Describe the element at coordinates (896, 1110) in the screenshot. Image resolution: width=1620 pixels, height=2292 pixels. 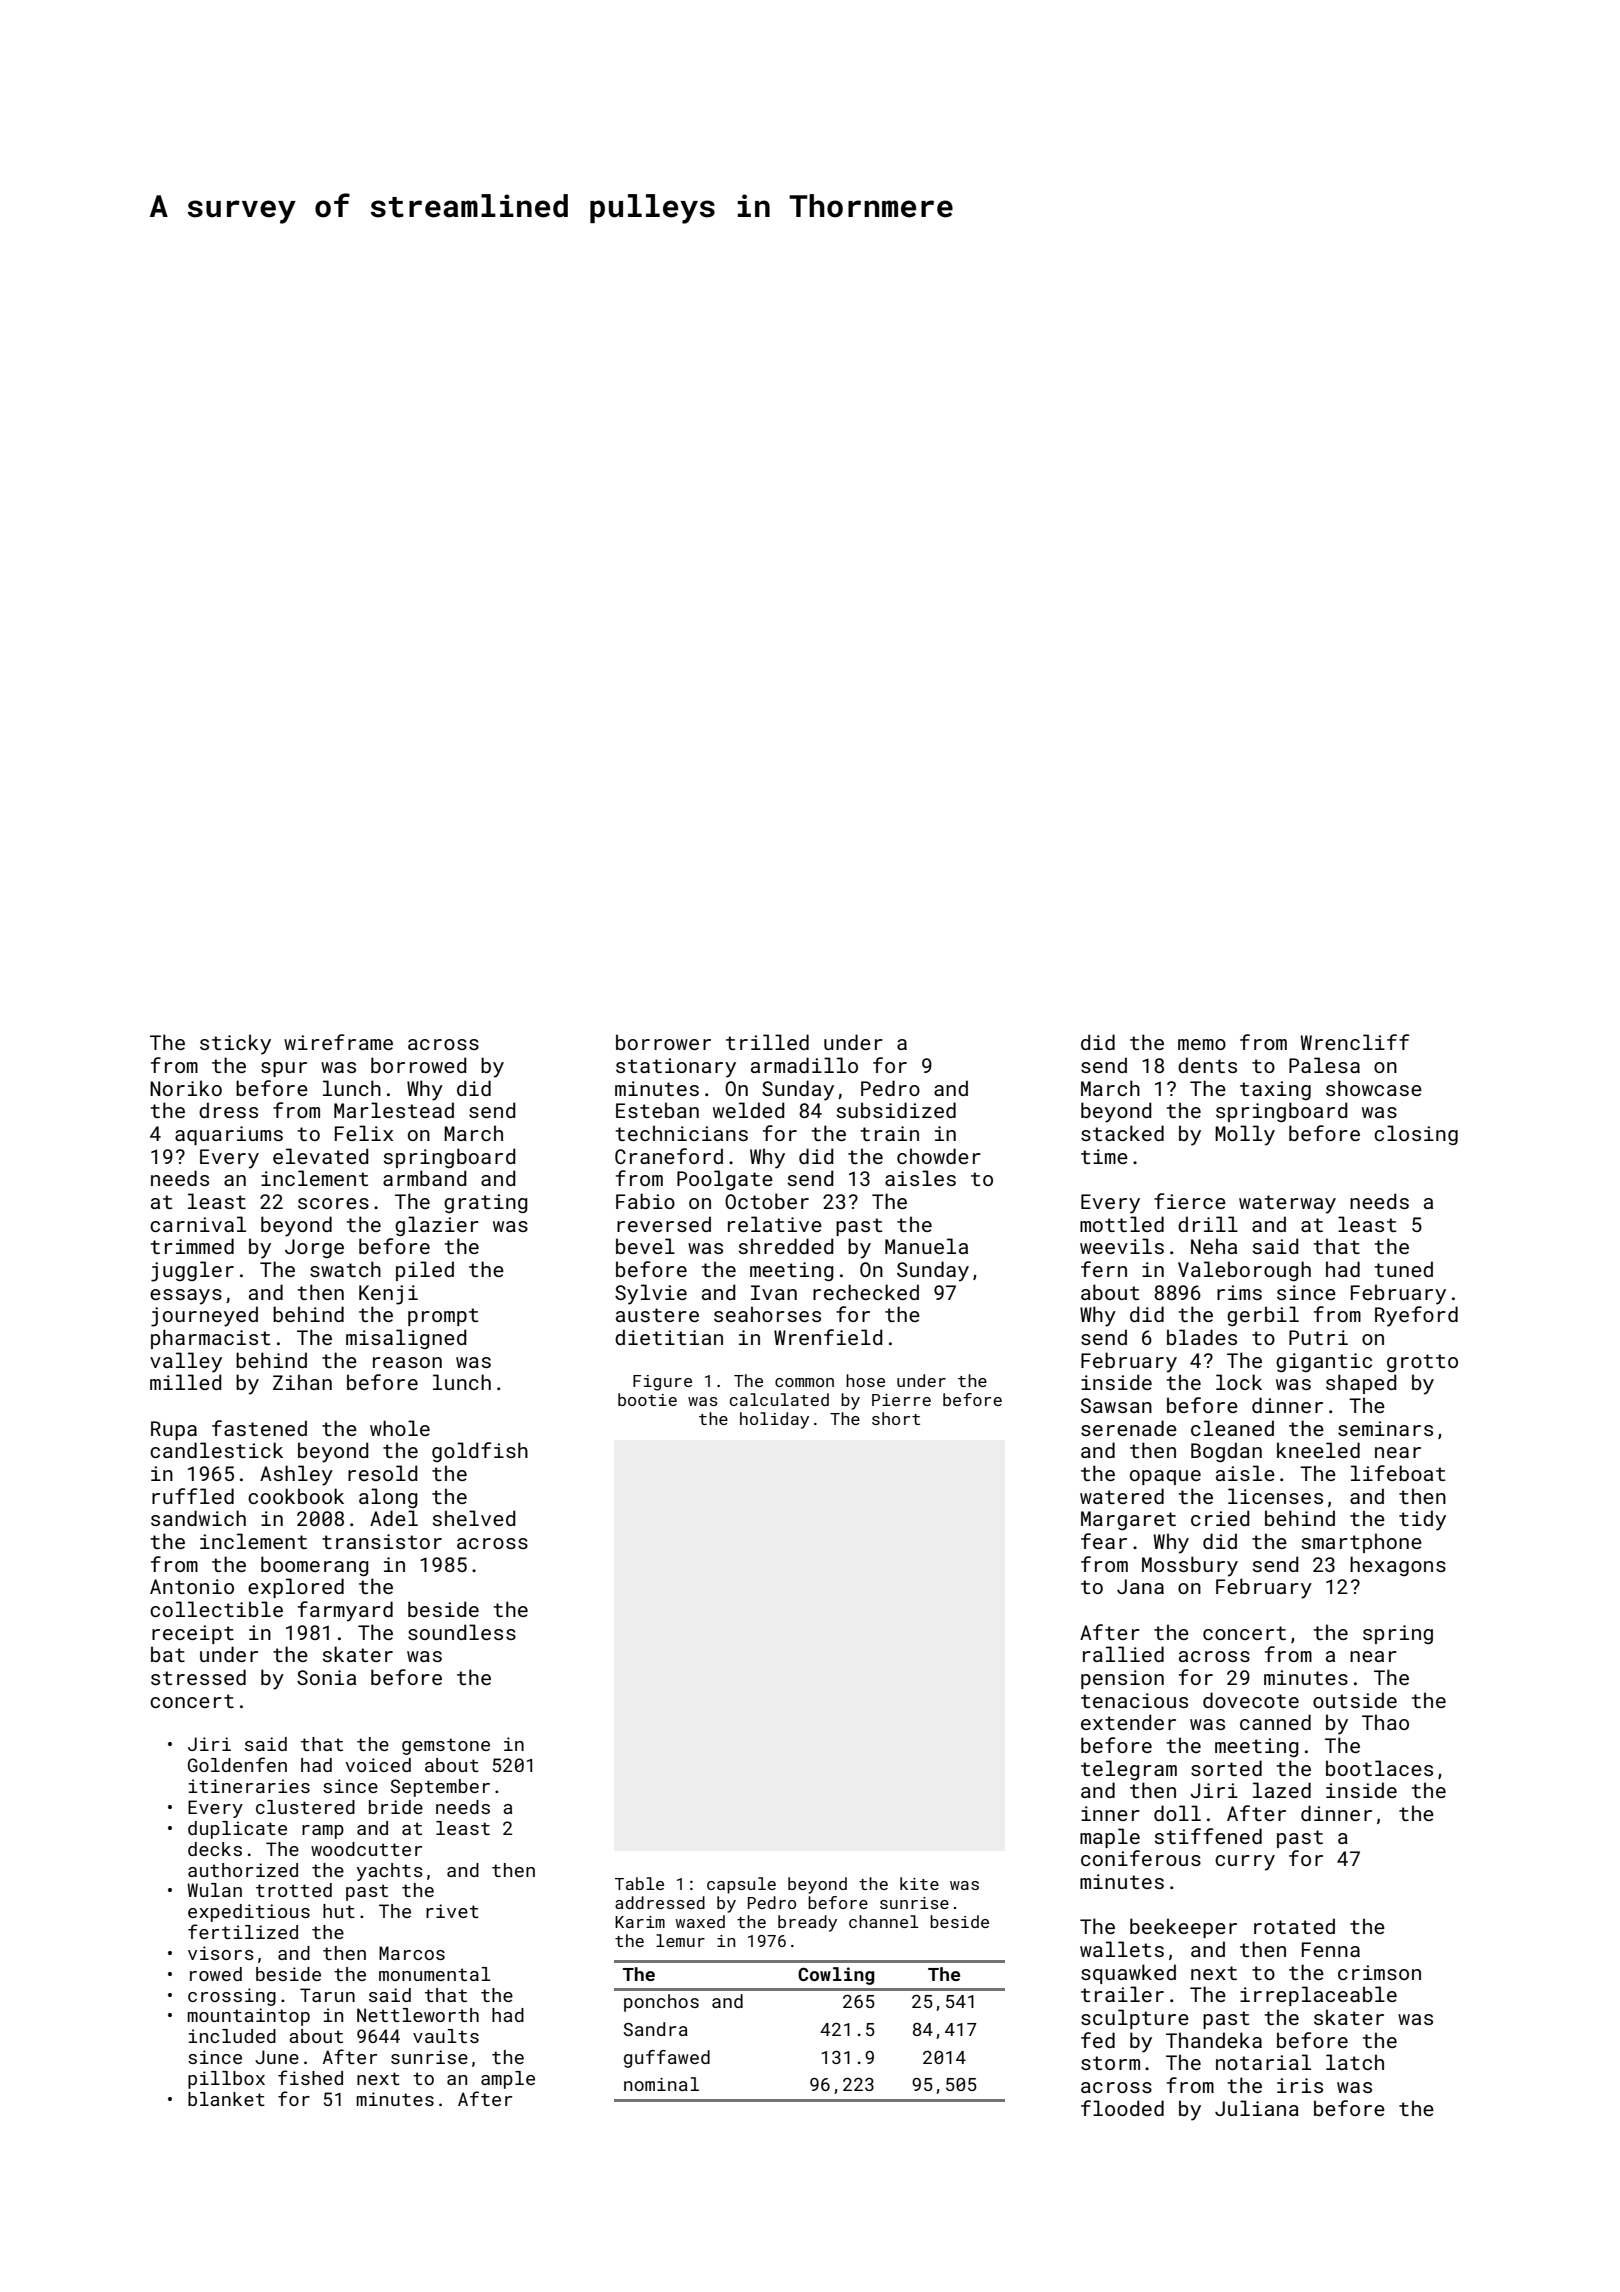
I see `subsidized` at that location.
